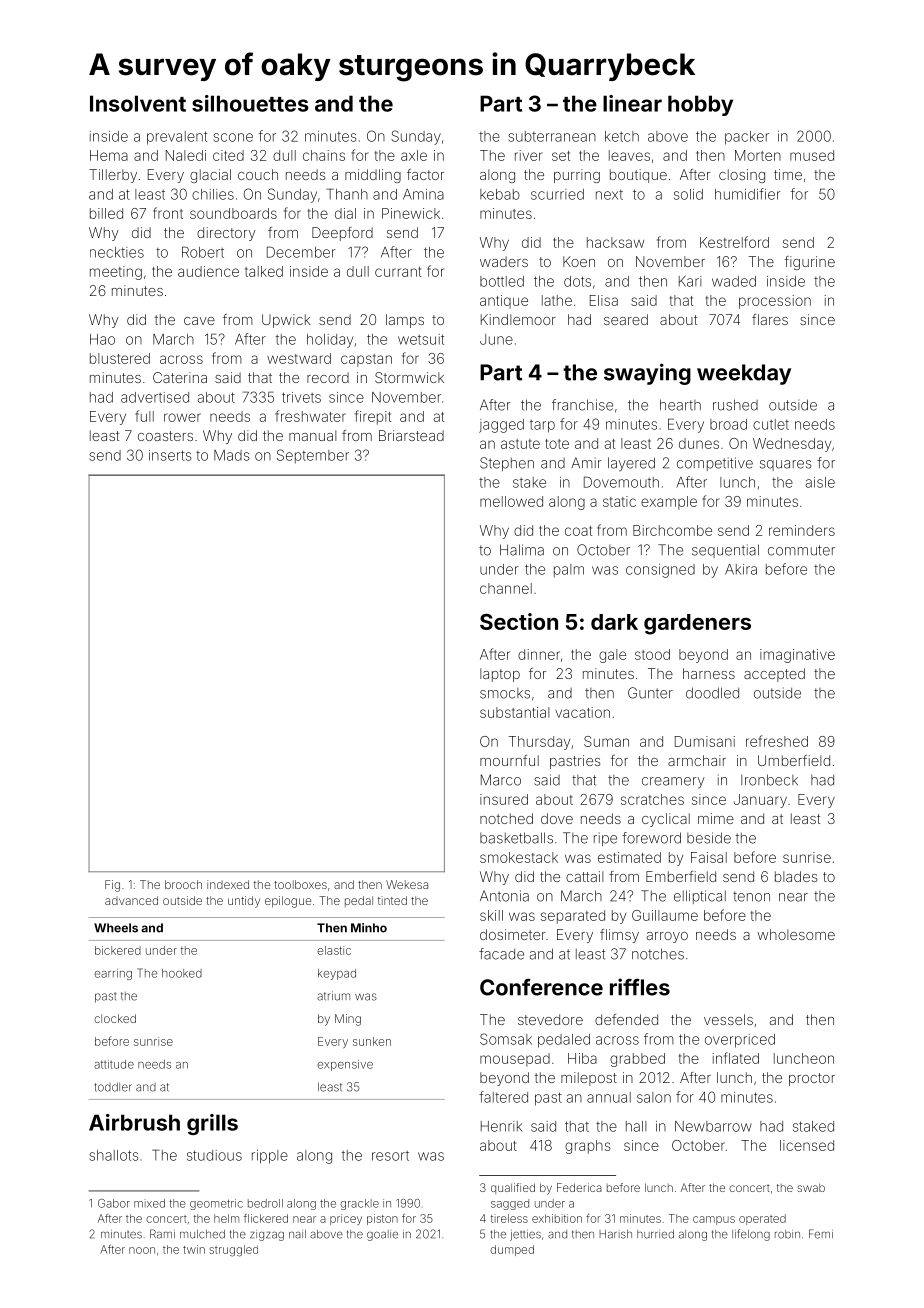  Describe the element at coordinates (210, 176) in the screenshot. I see `glacial` at that location.
